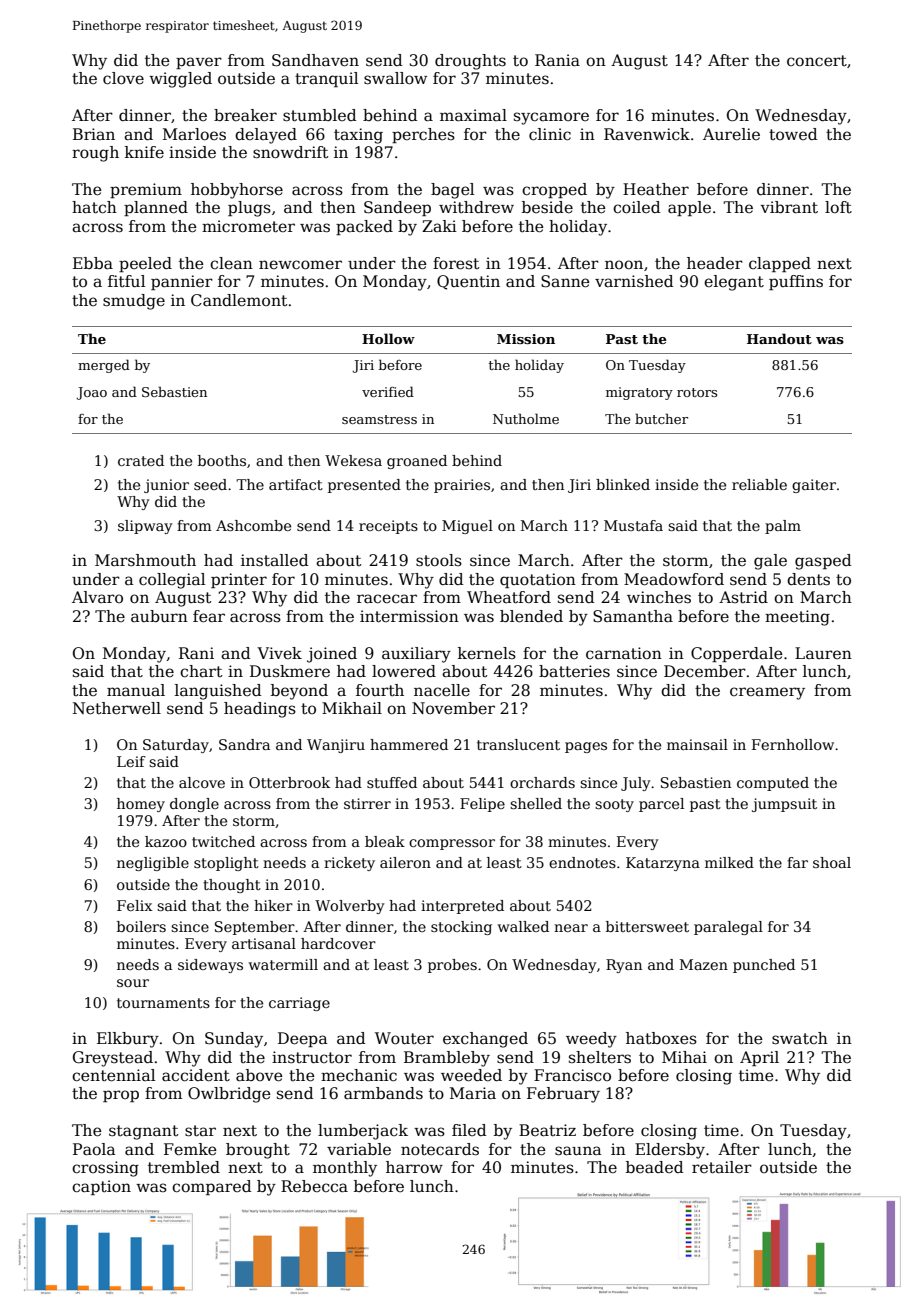 Image resolution: width=924 pixels, height=1314 pixels. What do you see at coordinates (117, 708) in the screenshot?
I see `Netherwell` at bounding box center [117, 708].
